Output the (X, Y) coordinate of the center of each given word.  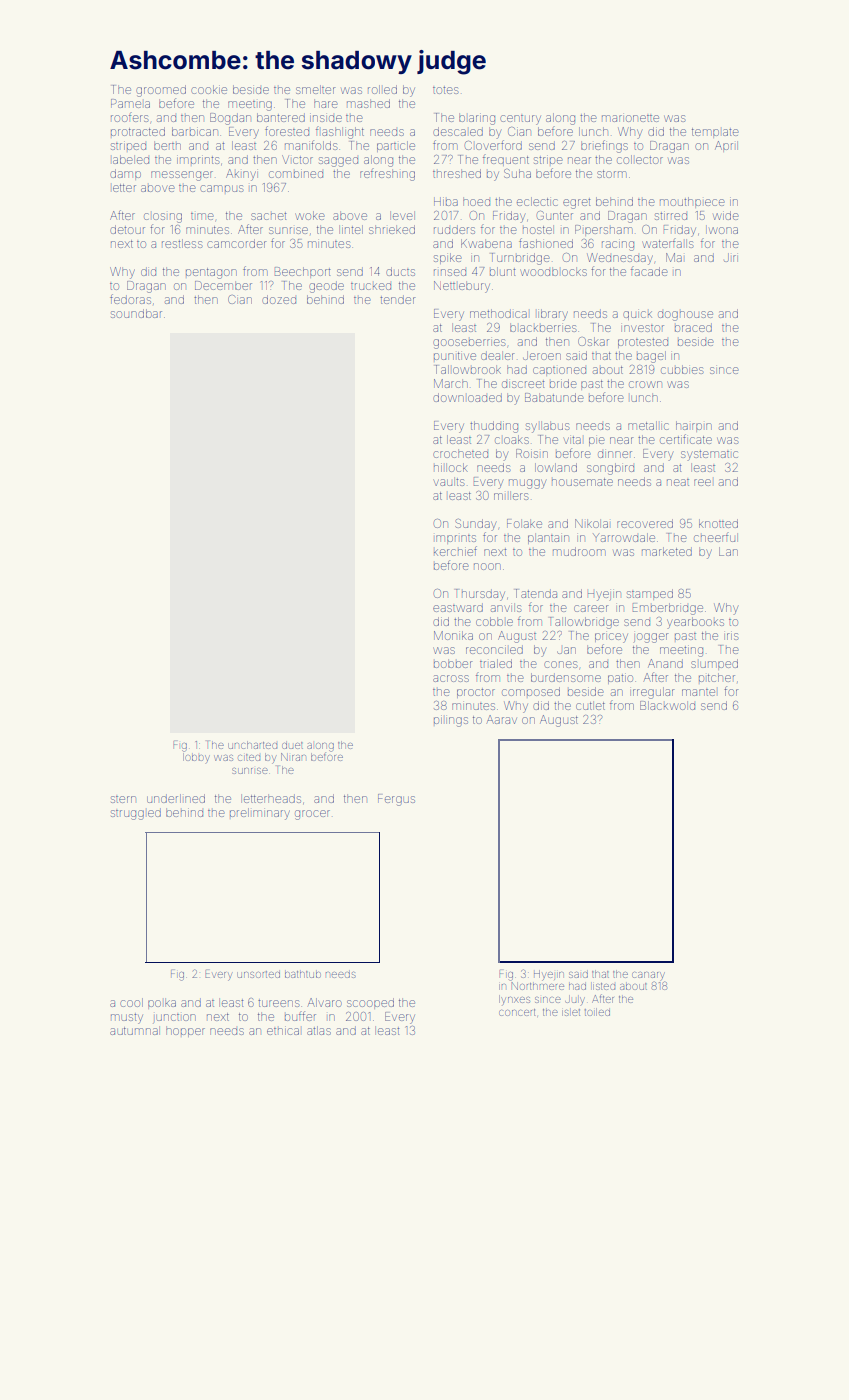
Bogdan (230, 119)
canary (648, 975)
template (715, 132)
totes (446, 90)
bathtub (303, 974)
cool (131, 1002)
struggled (136, 814)
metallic (648, 425)
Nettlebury (462, 287)
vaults (449, 482)
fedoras (130, 299)
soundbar (136, 313)
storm (612, 174)
